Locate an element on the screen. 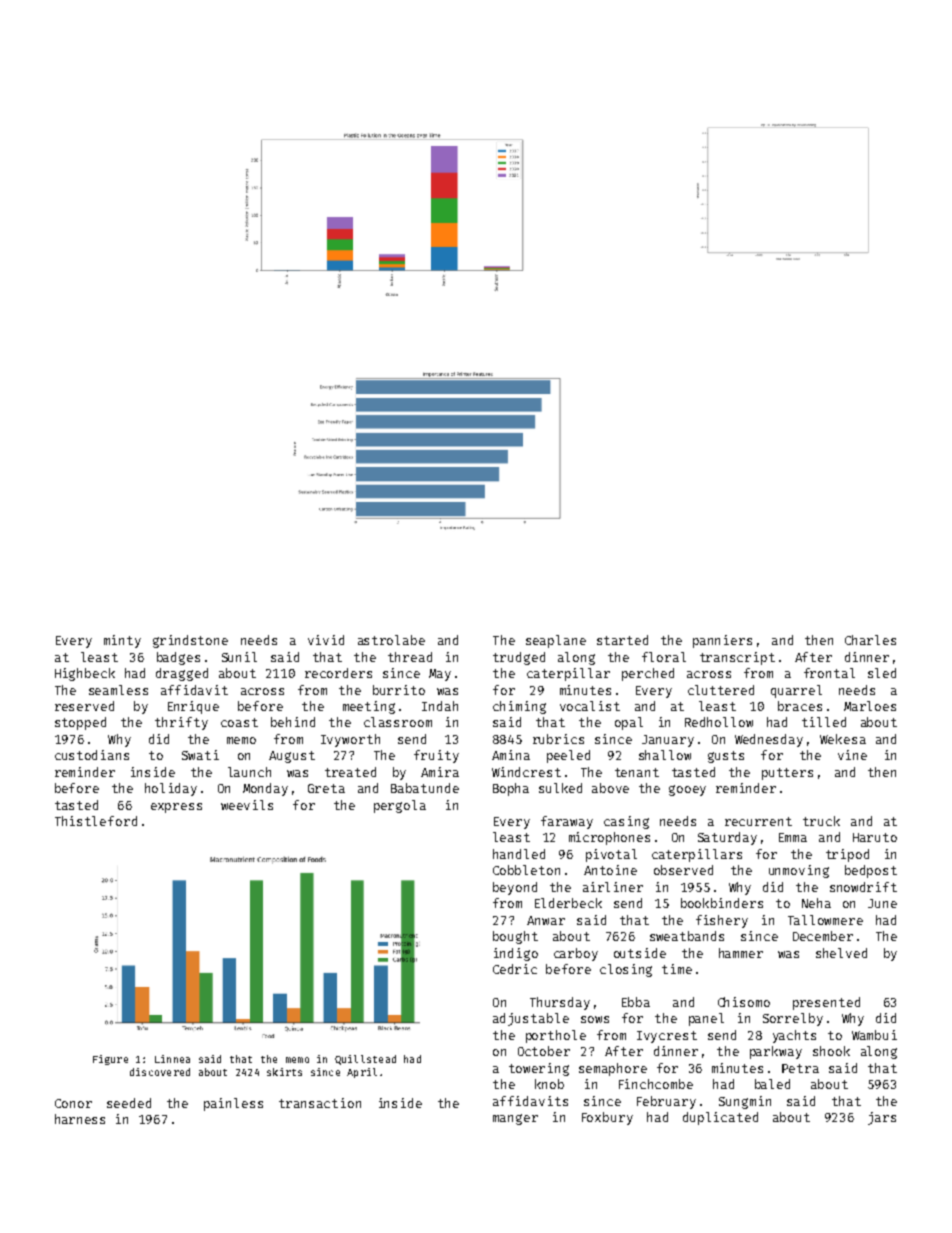  Linnea is located at coordinates (172, 1059).
